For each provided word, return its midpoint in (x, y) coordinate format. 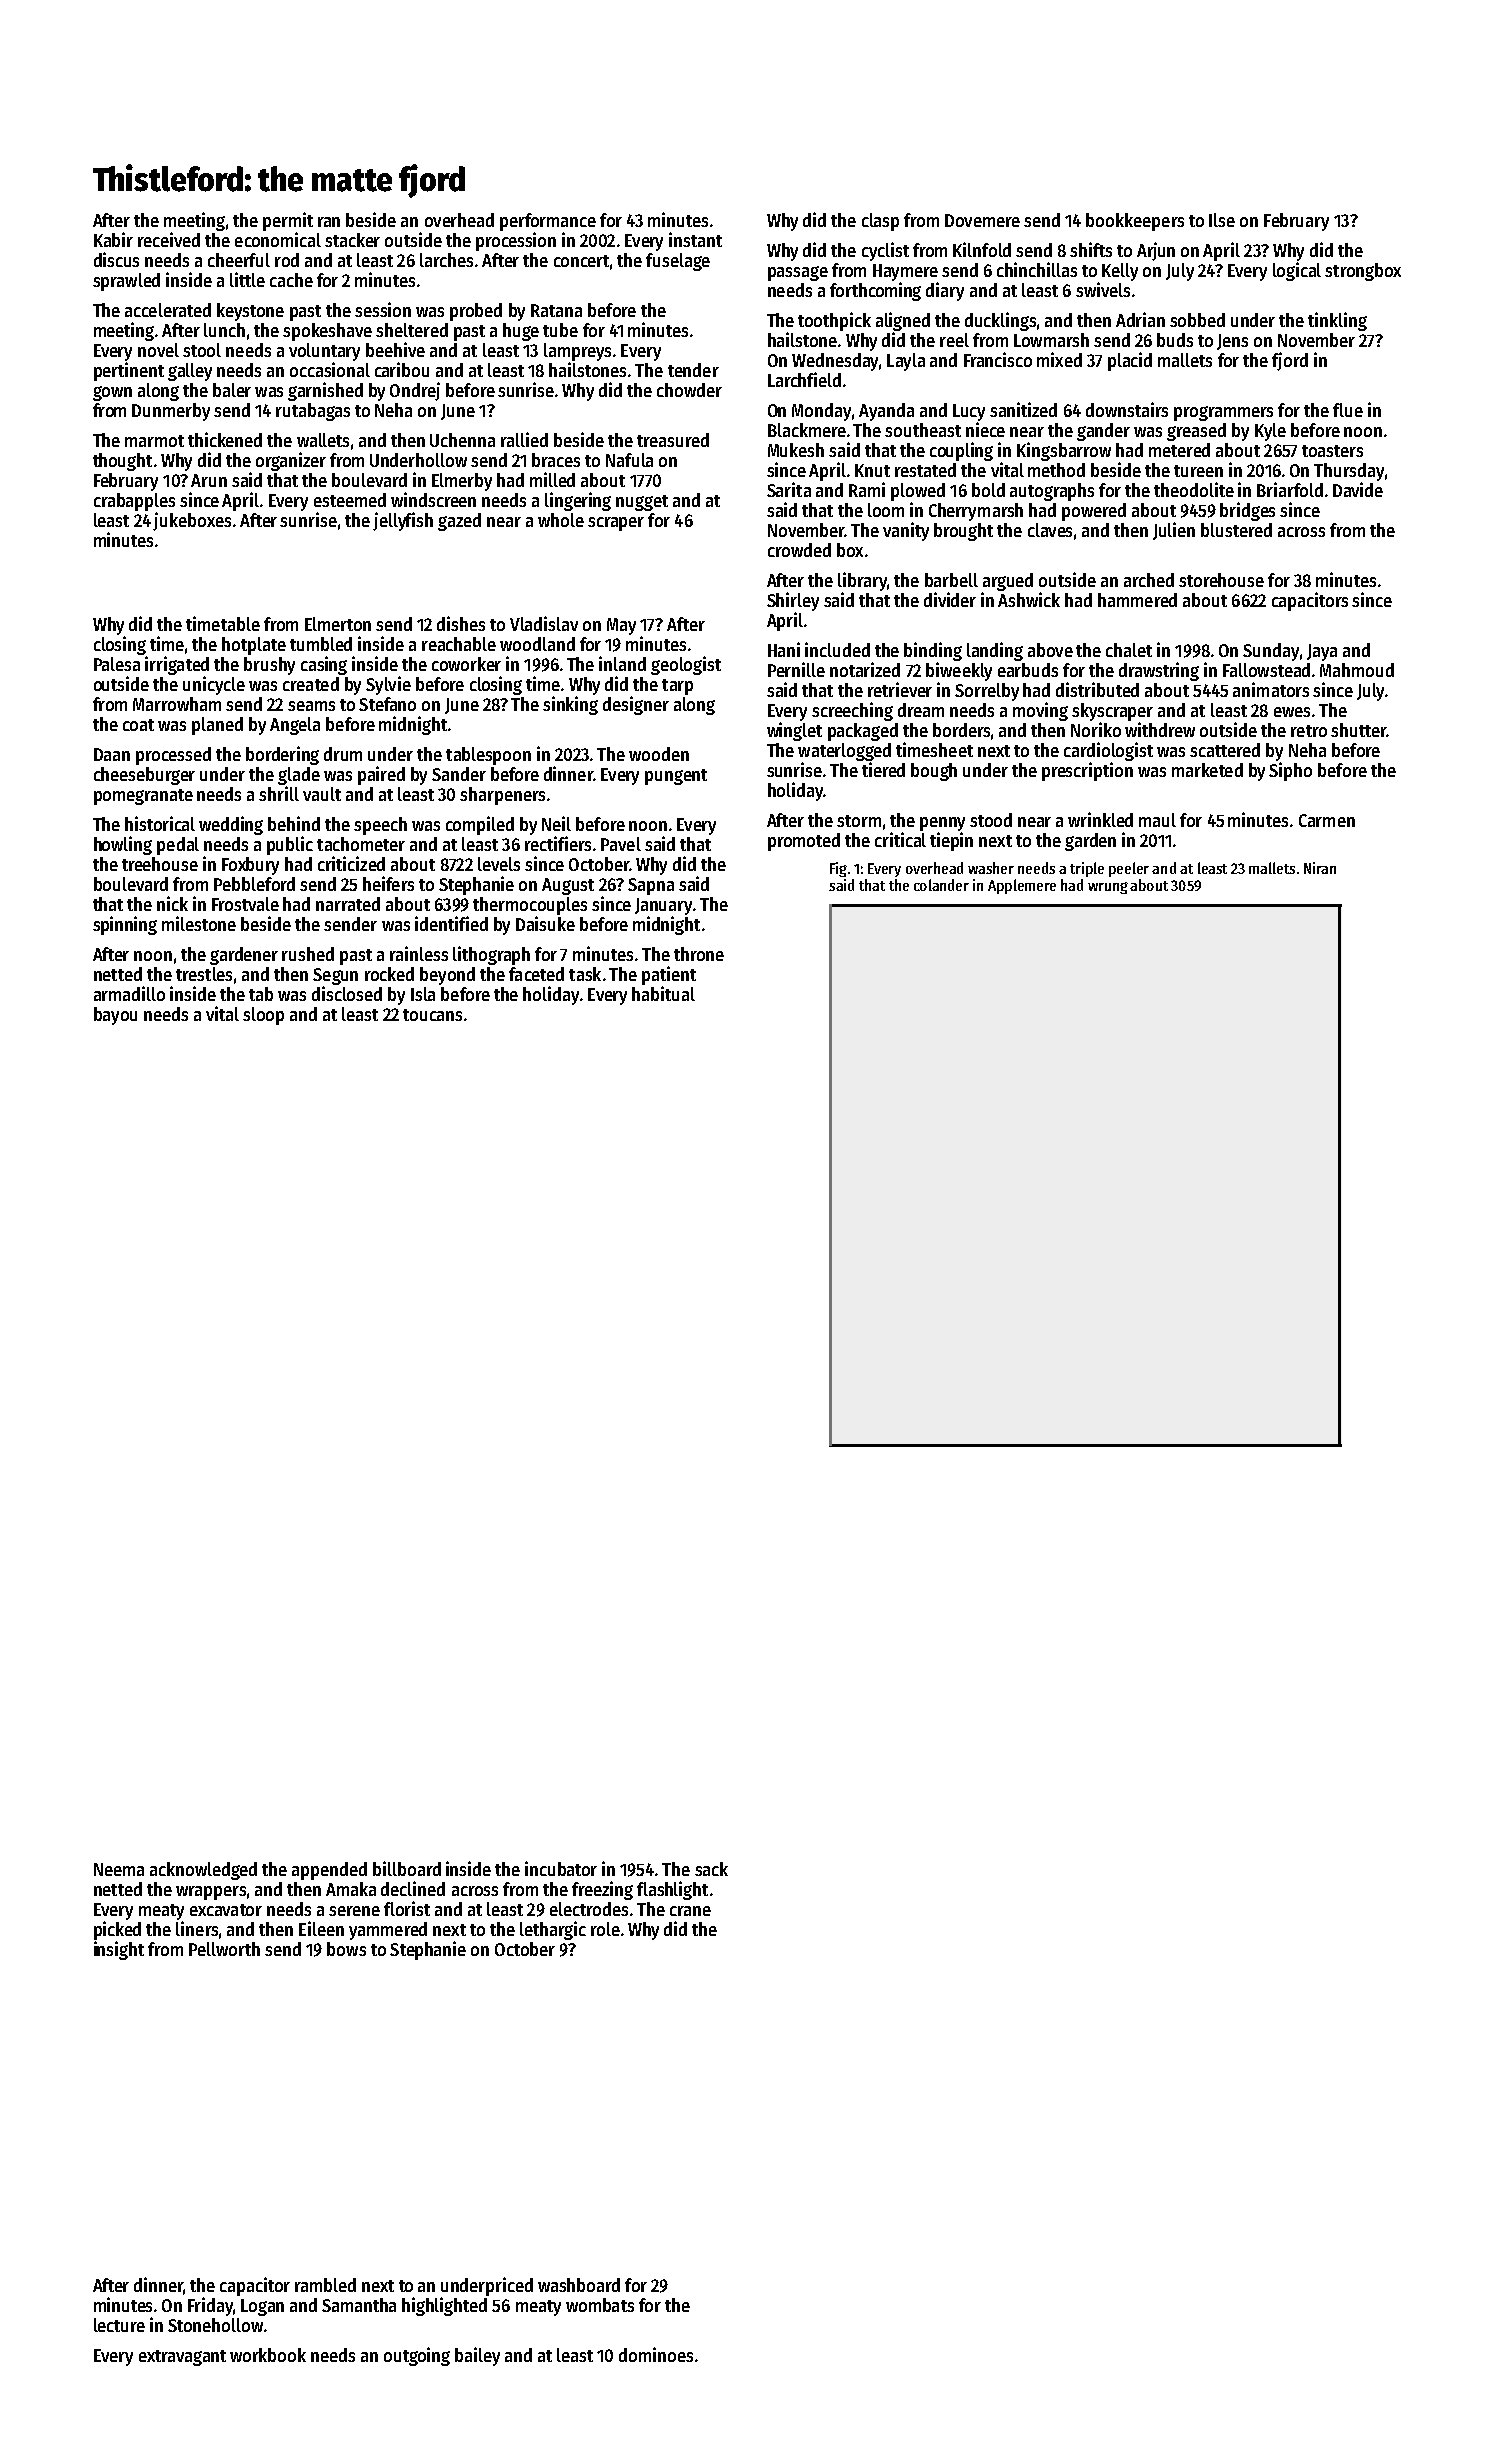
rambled (325, 2285)
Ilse (1222, 220)
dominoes (656, 2354)
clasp (880, 222)
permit (288, 221)
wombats (600, 2305)
